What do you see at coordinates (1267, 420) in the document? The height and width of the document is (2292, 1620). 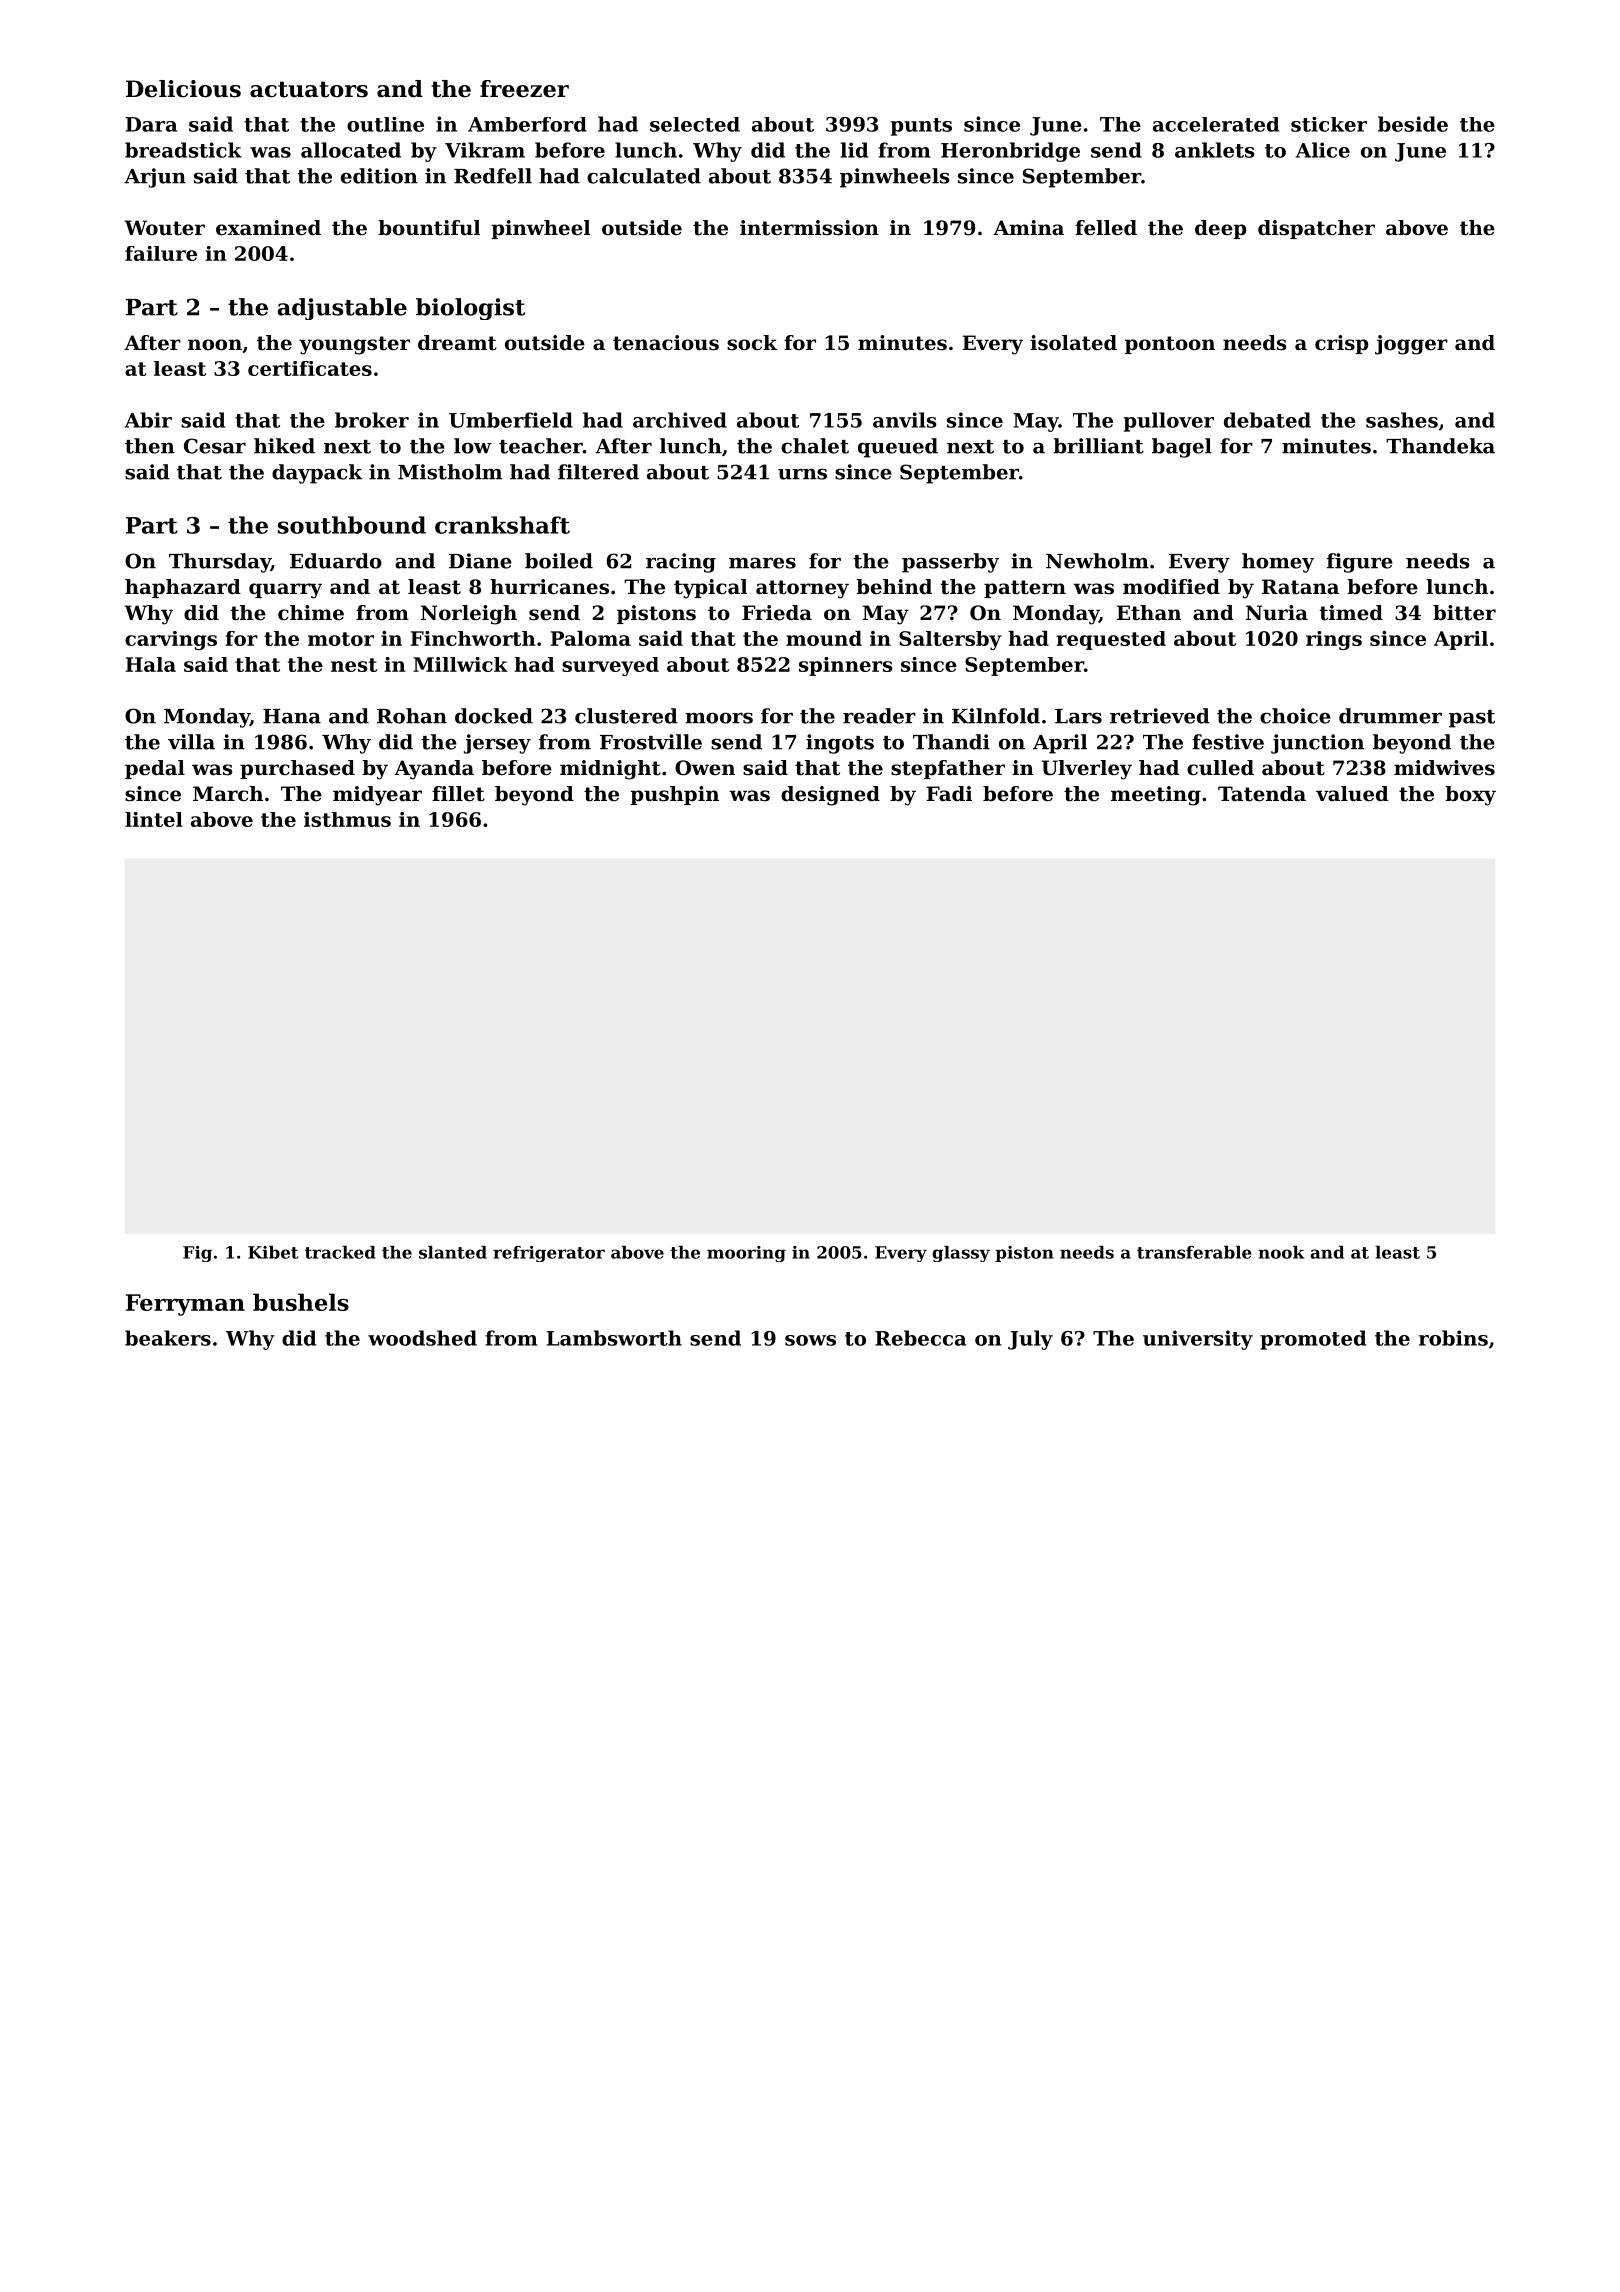 I see `debated` at bounding box center [1267, 420].
